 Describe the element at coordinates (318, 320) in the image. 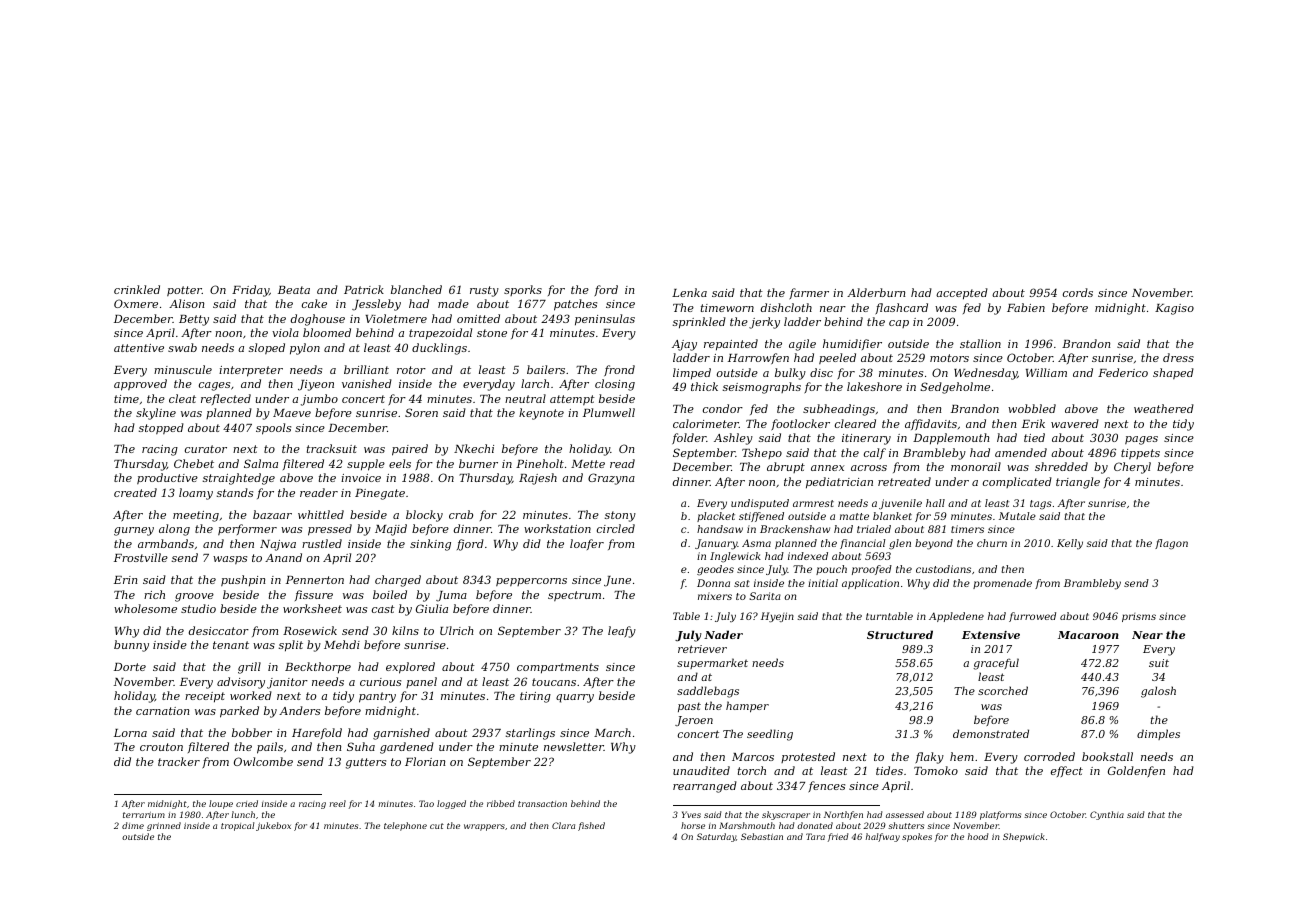

I see `doghouse` at that location.
